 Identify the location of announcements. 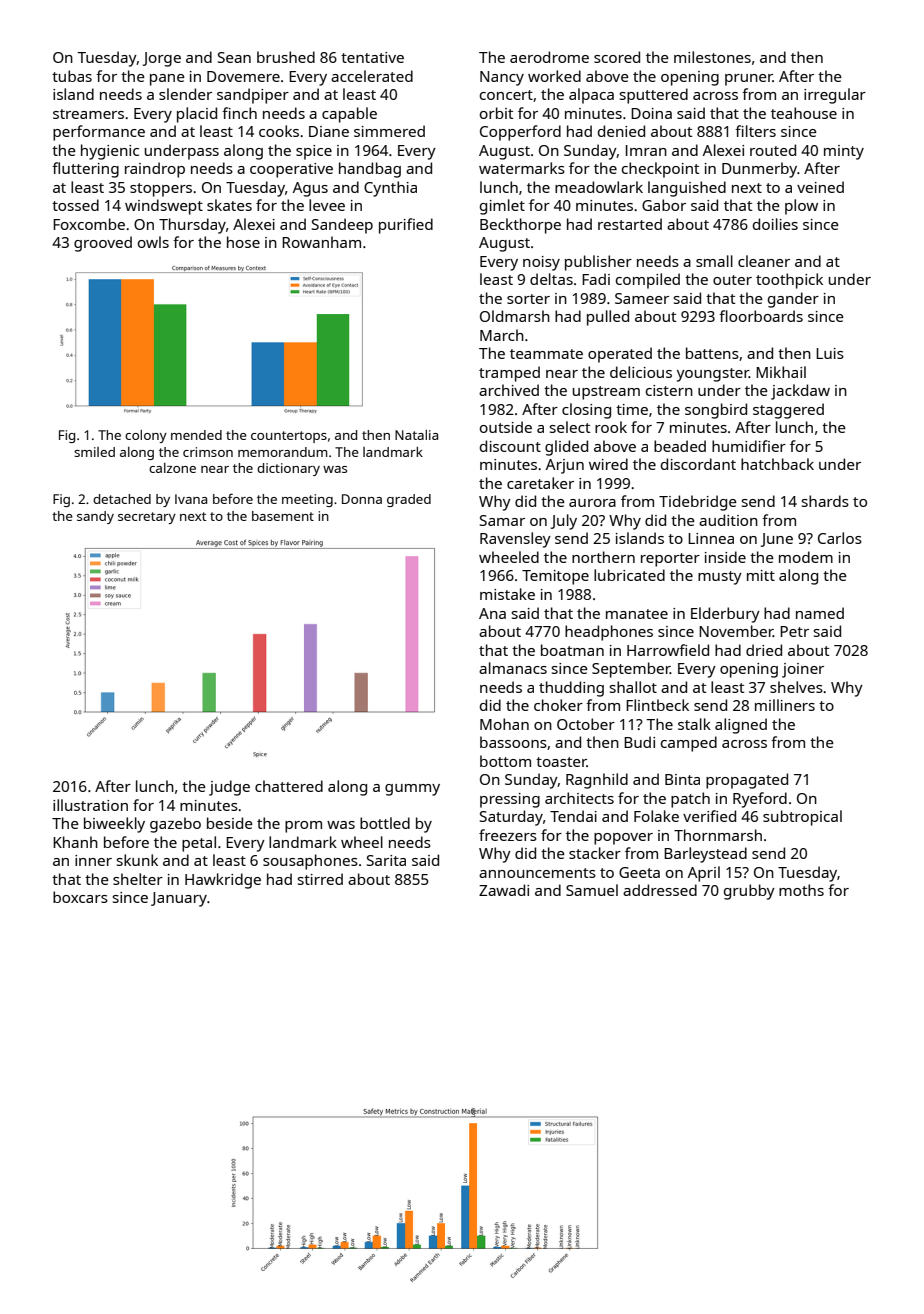
(537, 873).
